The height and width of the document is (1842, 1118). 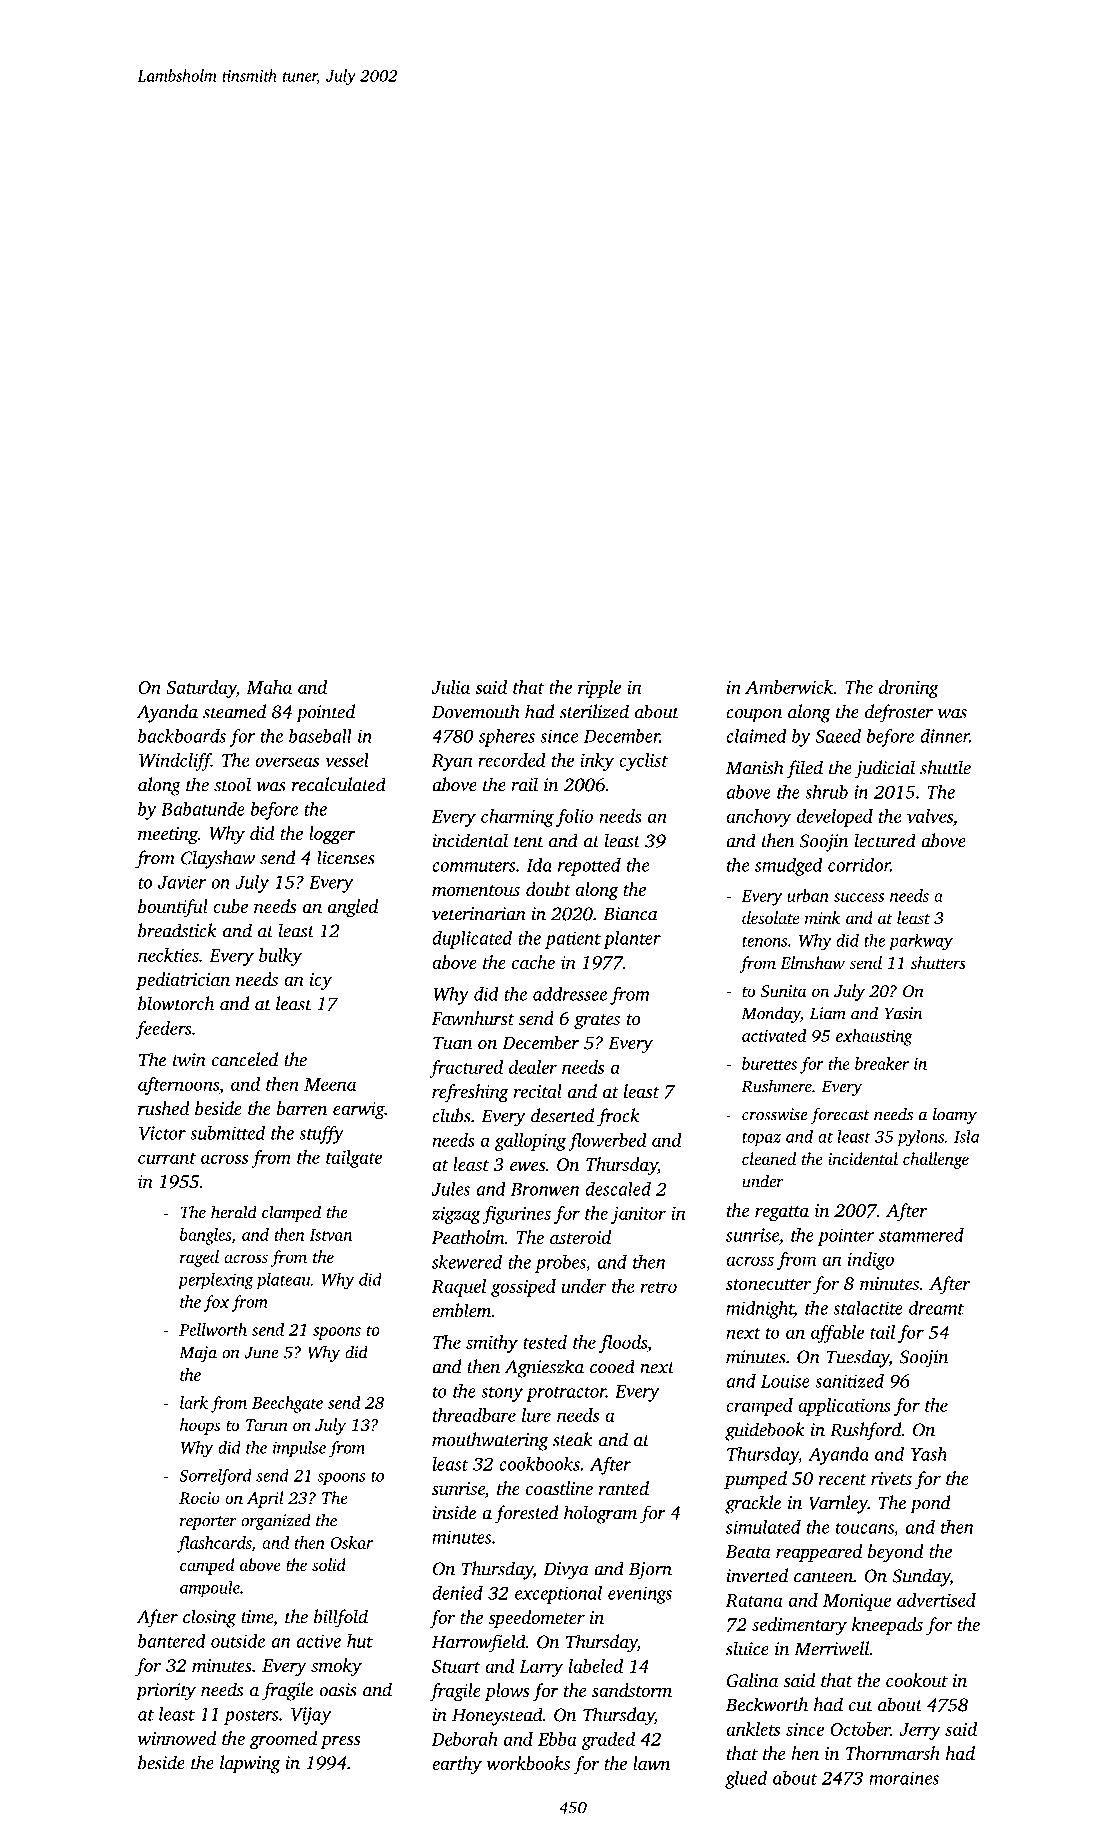 What do you see at coordinates (474, 1415) in the document?
I see `threadbare` at bounding box center [474, 1415].
